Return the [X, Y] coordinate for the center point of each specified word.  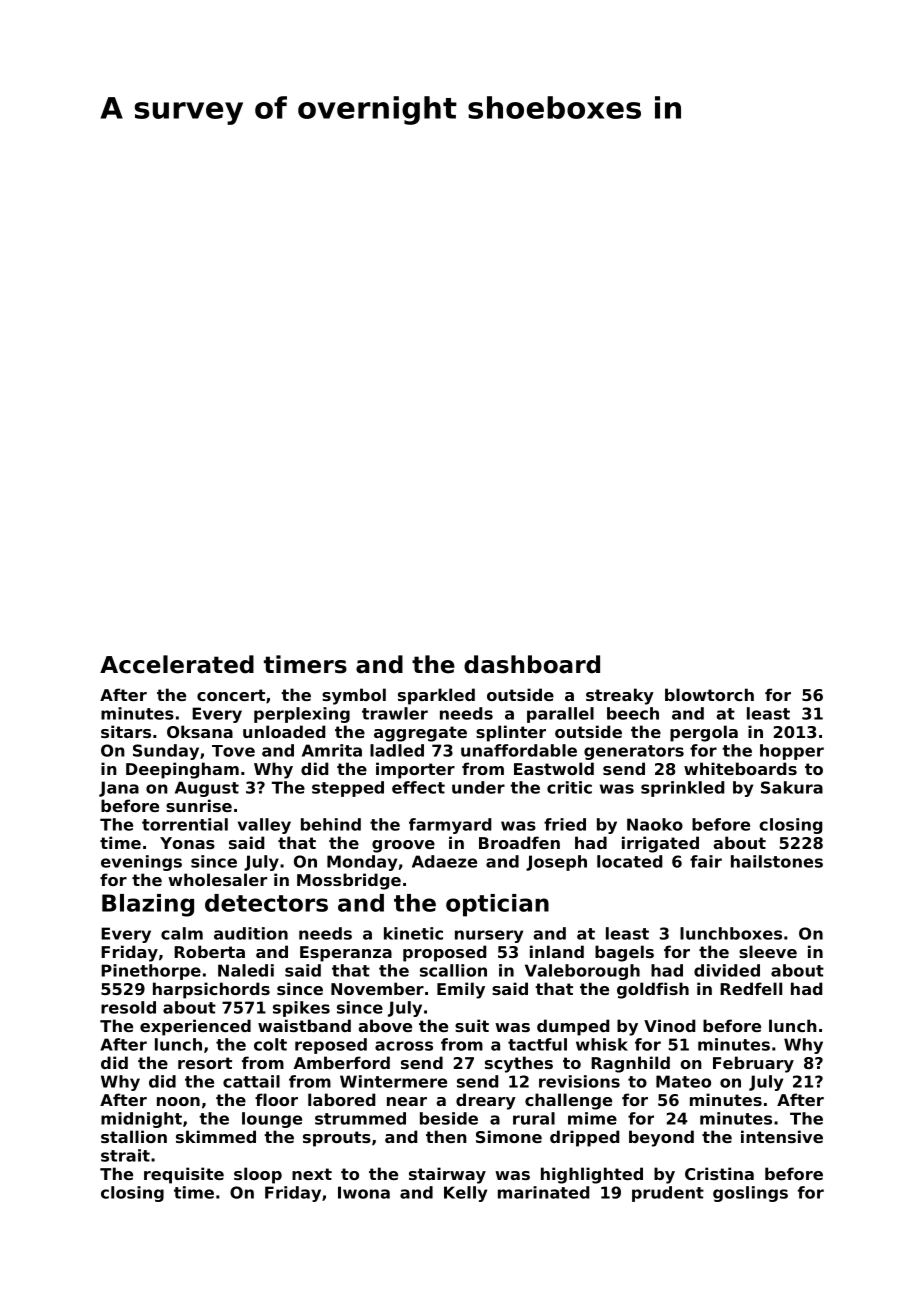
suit [472, 1025]
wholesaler [217, 879]
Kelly [465, 1194]
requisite [184, 1175]
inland [557, 951]
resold [128, 1007]
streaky [620, 696]
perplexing [302, 715]
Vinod [669, 1025]
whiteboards [740, 768]
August [207, 789]
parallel [560, 715]
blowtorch [709, 694]
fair [706, 861]
